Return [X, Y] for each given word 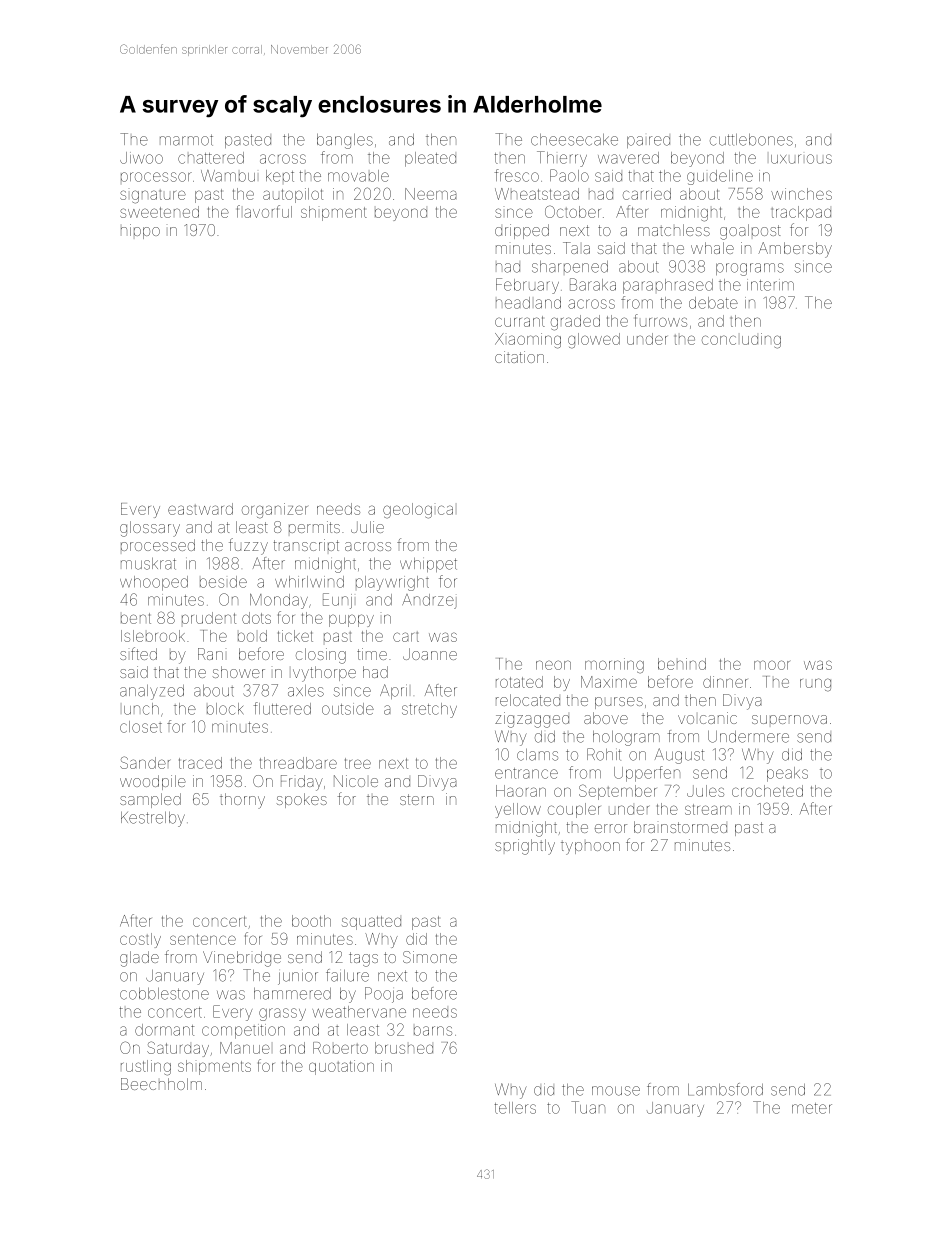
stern [417, 799]
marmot [186, 140]
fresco [517, 175]
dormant [164, 1030]
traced [200, 763]
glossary [150, 529]
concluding [741, 341]
